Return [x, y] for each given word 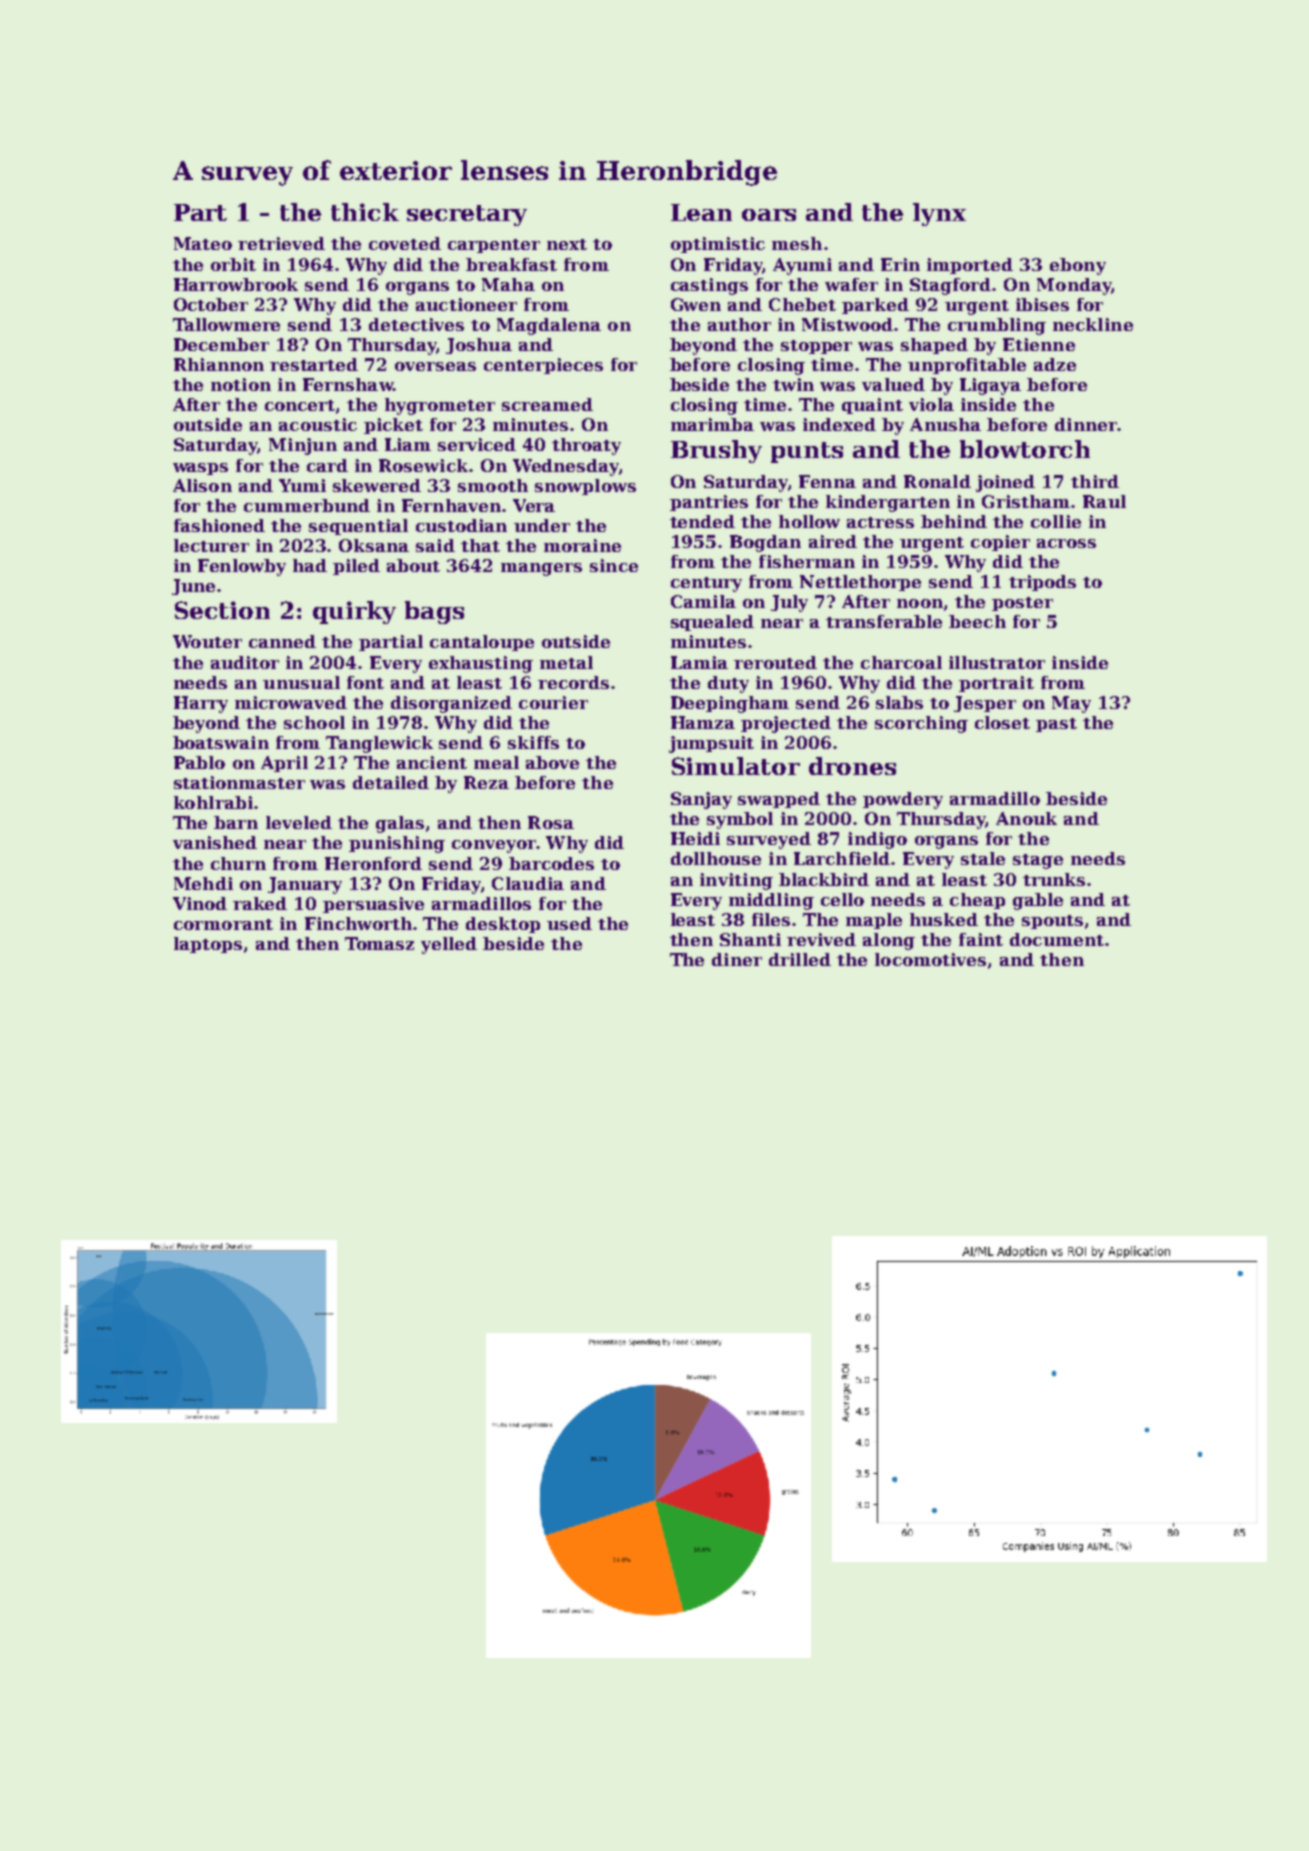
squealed [712, 623]
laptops [208, 945]
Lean [701, 212]
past [1056, 725]
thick [365, 212]
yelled [449, 945]
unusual [301, 682]
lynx [939, 214]
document [1057, 939]
